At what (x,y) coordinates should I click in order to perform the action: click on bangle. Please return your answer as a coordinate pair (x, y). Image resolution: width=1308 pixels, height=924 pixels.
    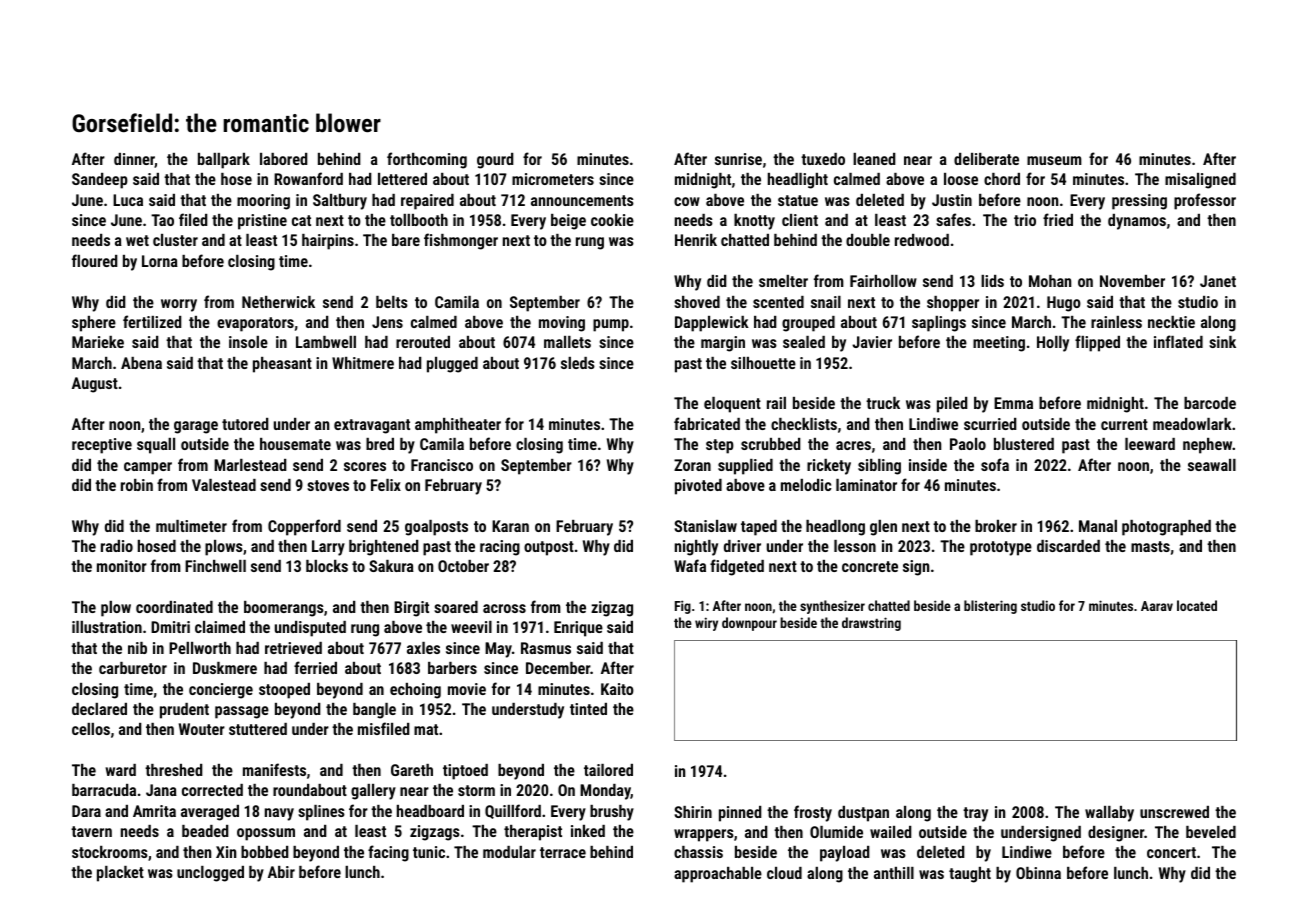
    Looking at the image, I should click on (374, 711).
